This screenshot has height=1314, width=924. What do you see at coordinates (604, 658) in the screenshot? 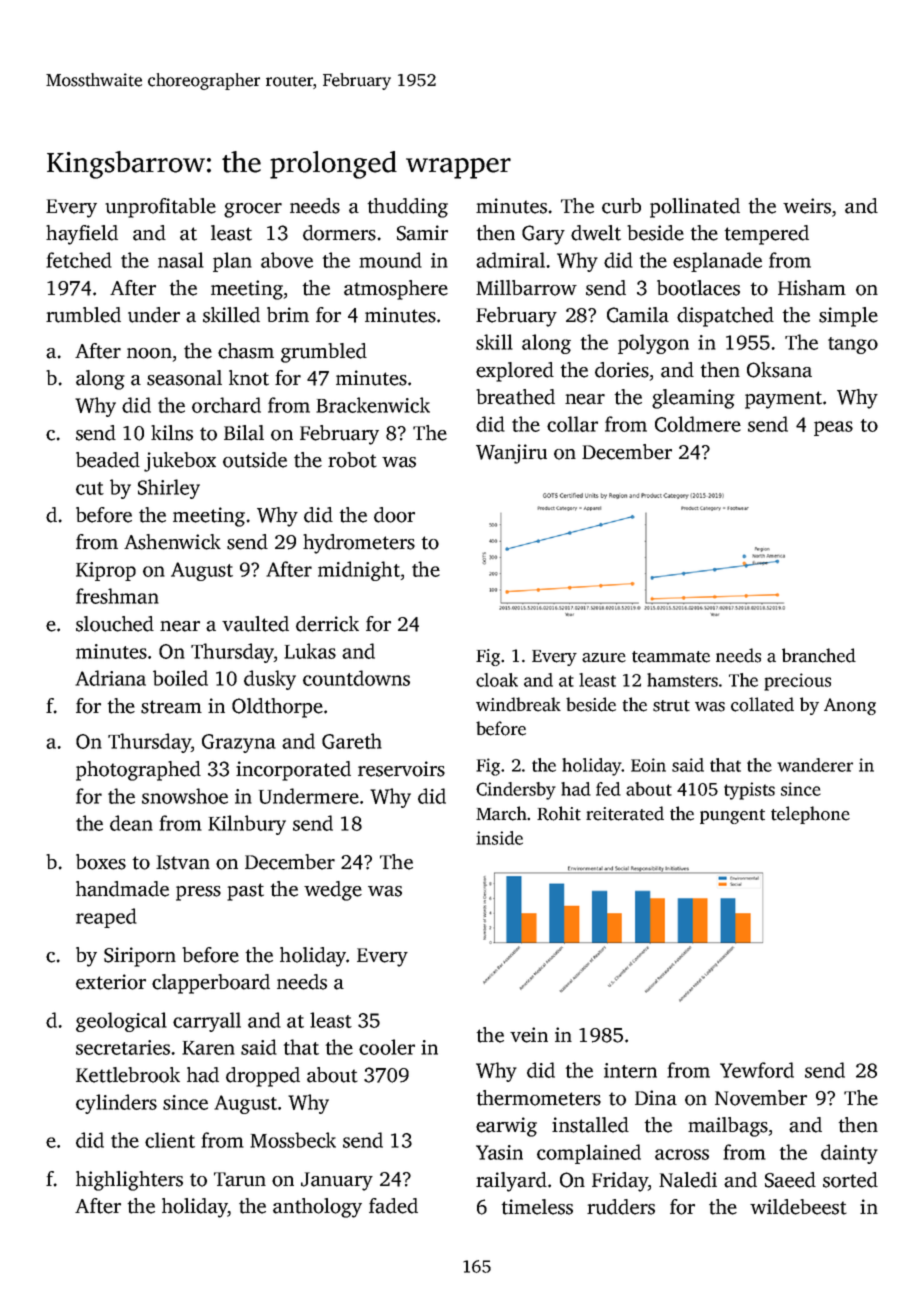
I see `azure` at bounding box center [604, 658].
